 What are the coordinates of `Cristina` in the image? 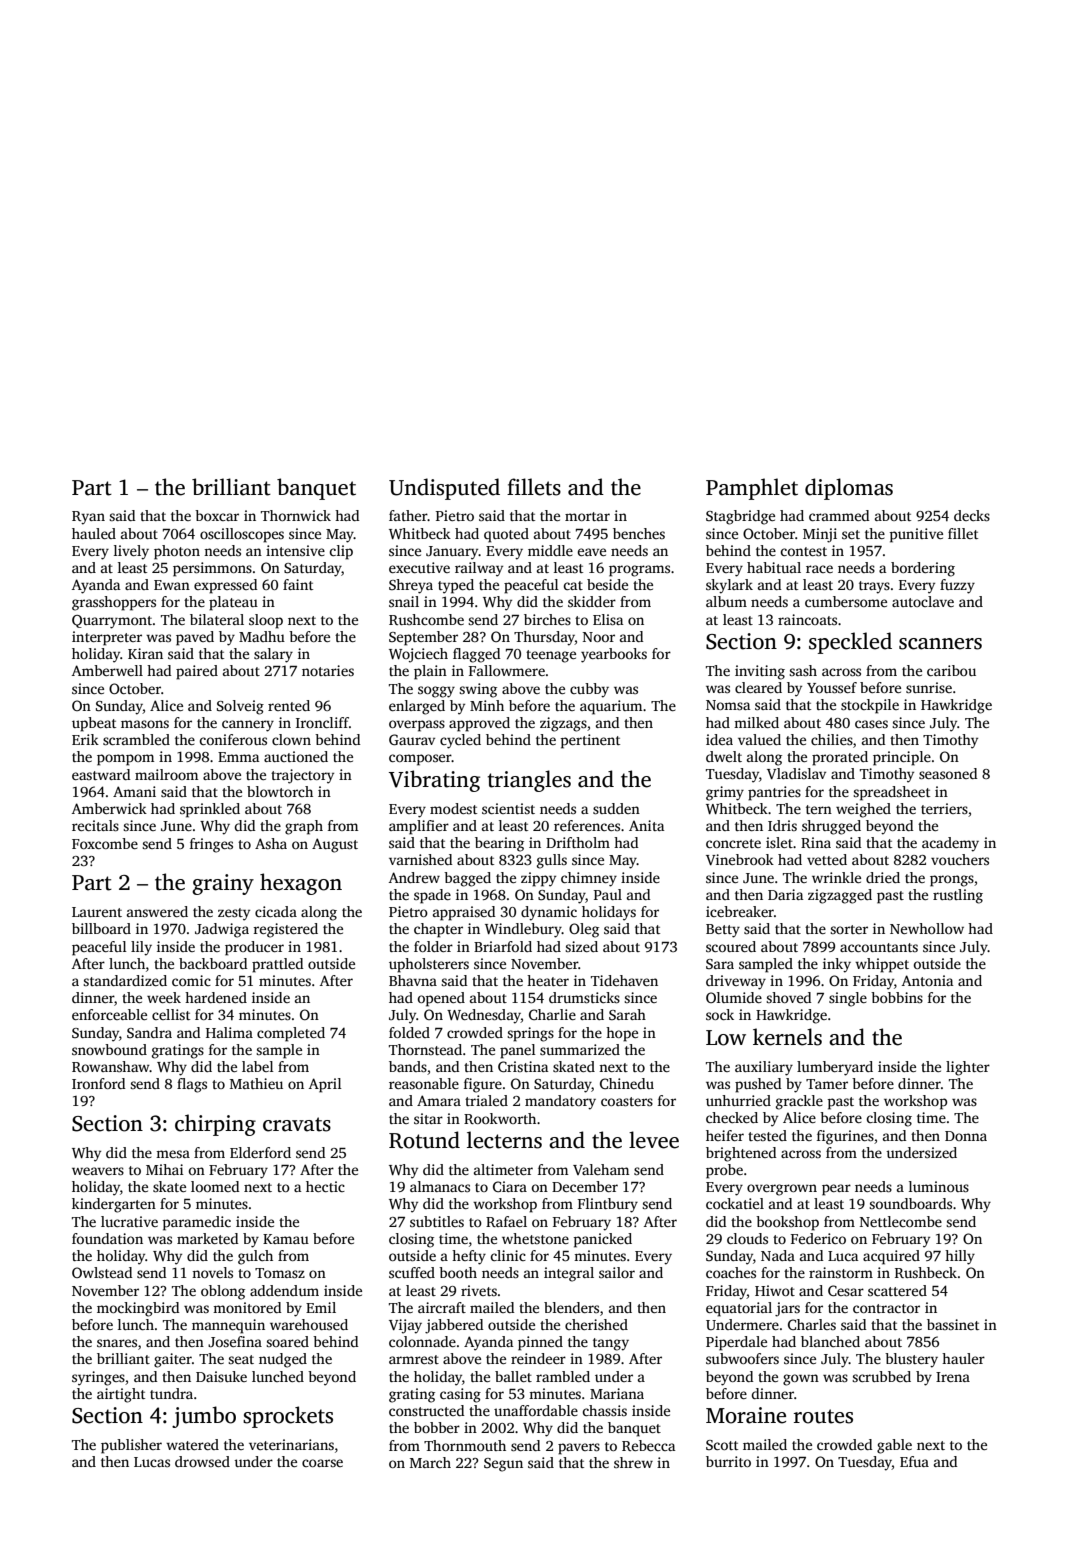 It's located at (523, 1066).
